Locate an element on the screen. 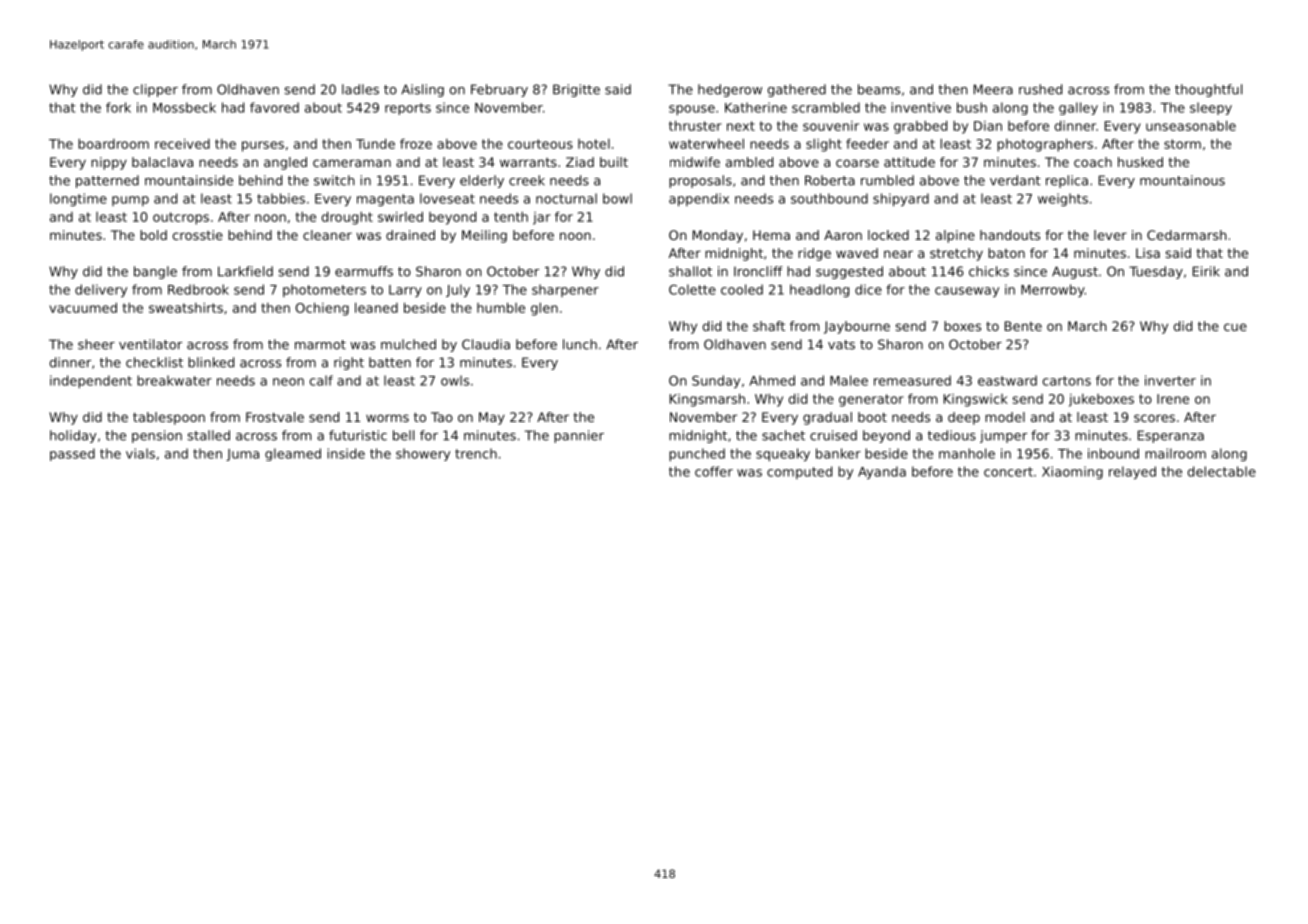 This screenshot has height=924, width=1308. storm is located at coordinates (1182, 144).
